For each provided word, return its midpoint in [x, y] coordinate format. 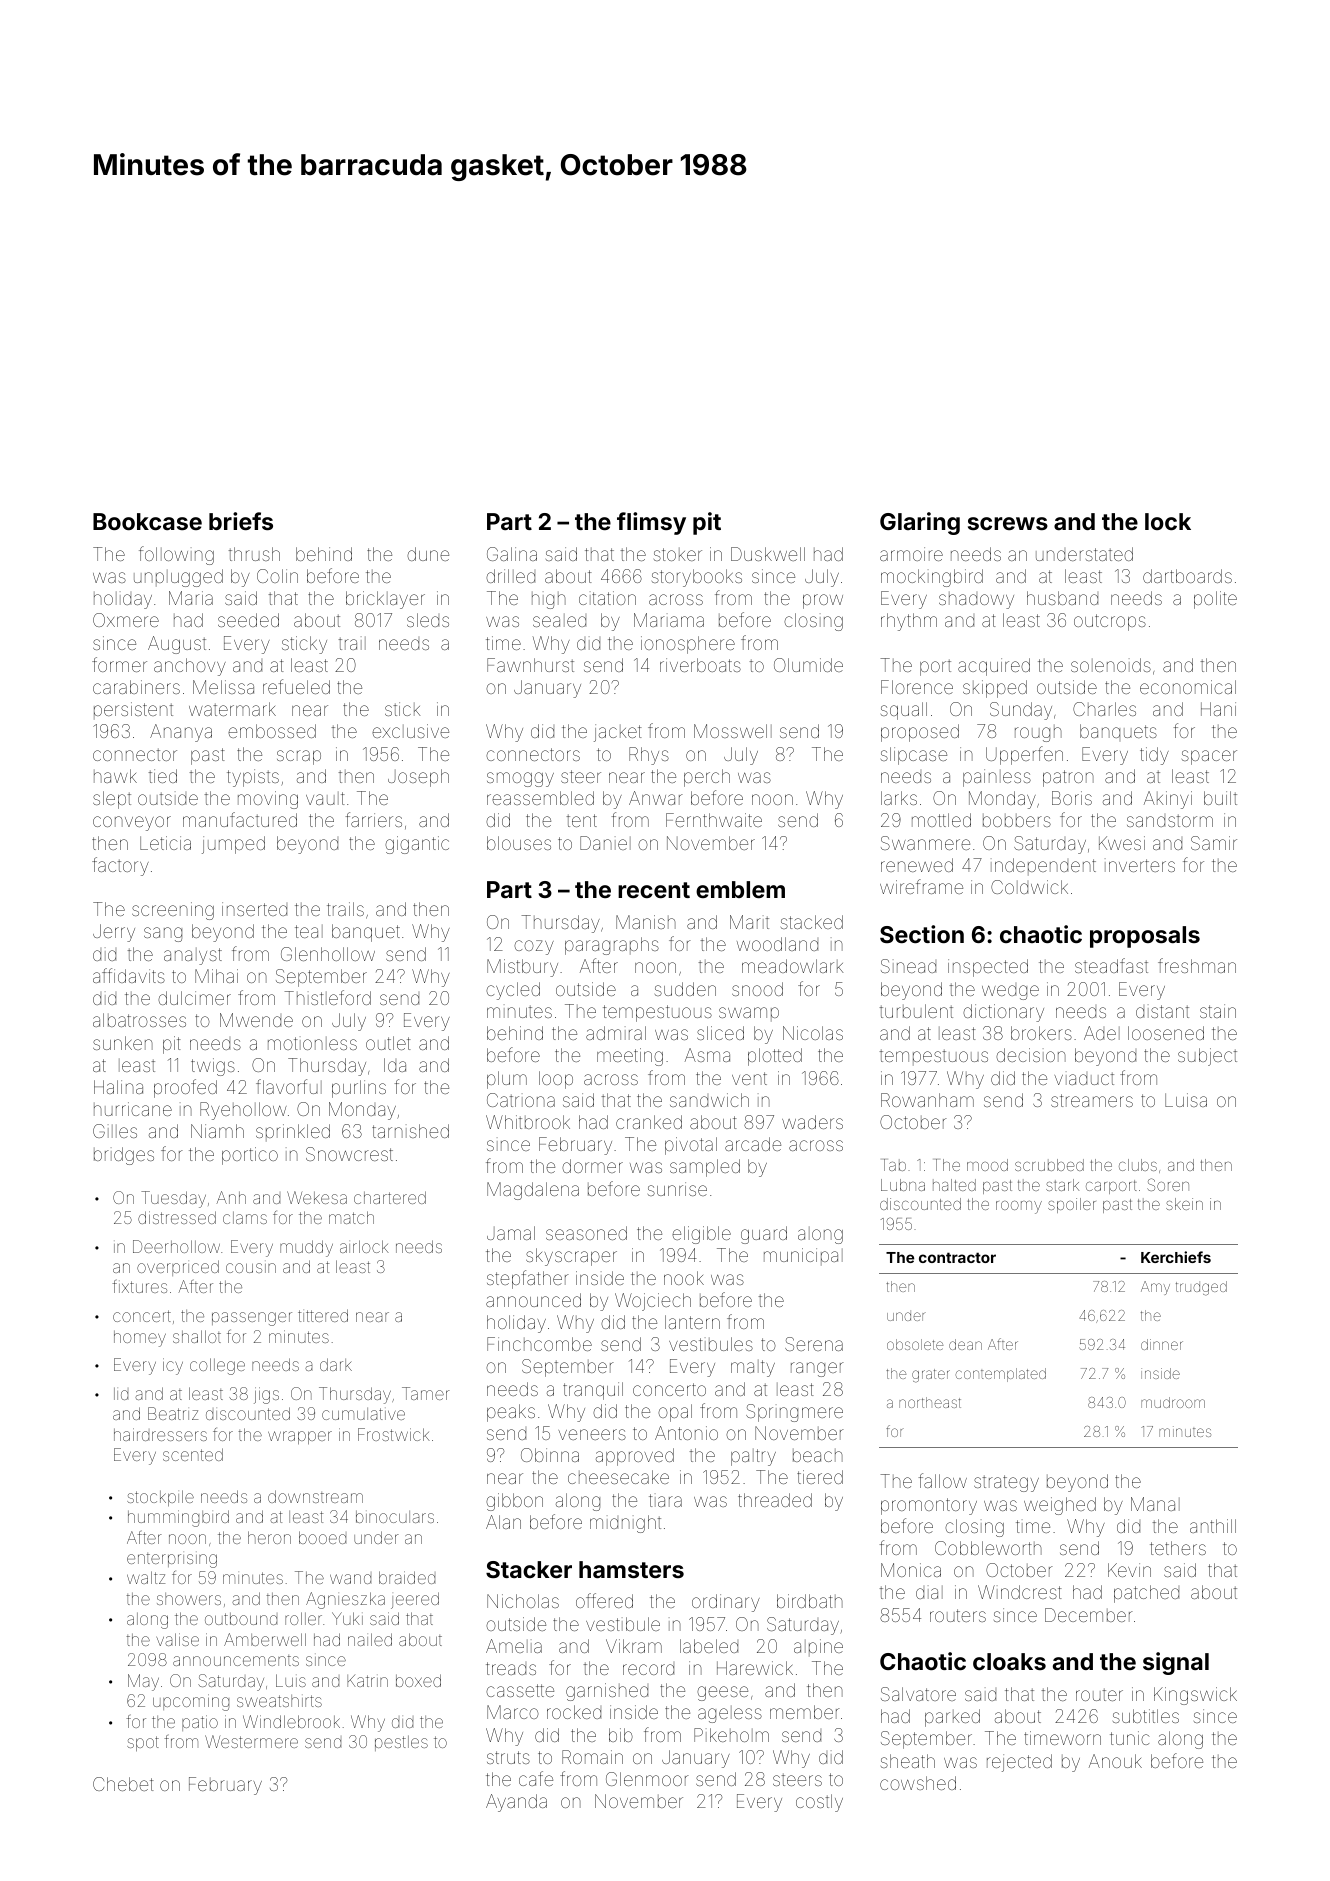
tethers [1178, 1548]
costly [819, 1803]
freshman [1197, 965]
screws [1008, 523]
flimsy [651, 523]
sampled [705, 1168]
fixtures [139, 1286]
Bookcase [147, 521]
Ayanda [516, 1803]
